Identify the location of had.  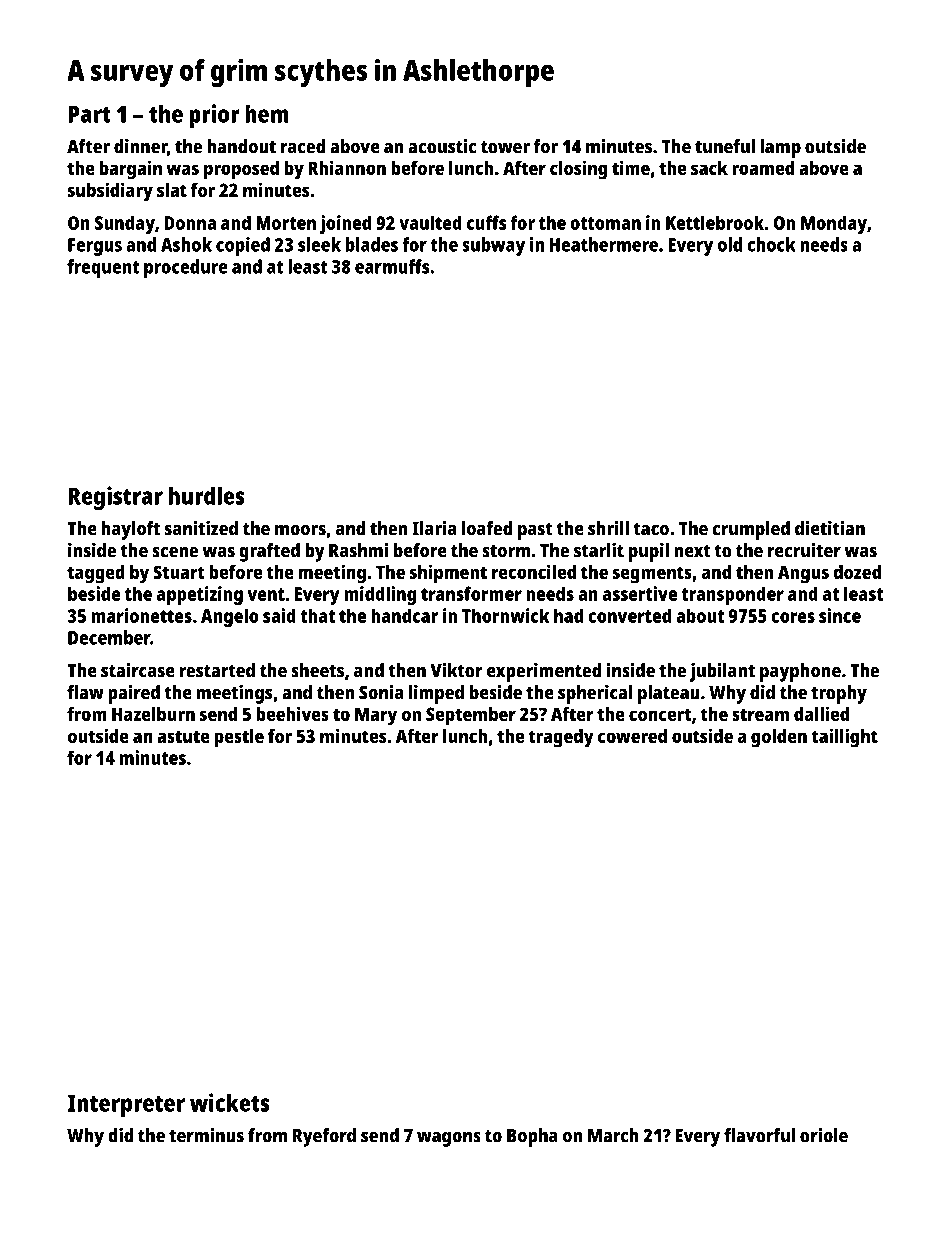
(568, 615).
